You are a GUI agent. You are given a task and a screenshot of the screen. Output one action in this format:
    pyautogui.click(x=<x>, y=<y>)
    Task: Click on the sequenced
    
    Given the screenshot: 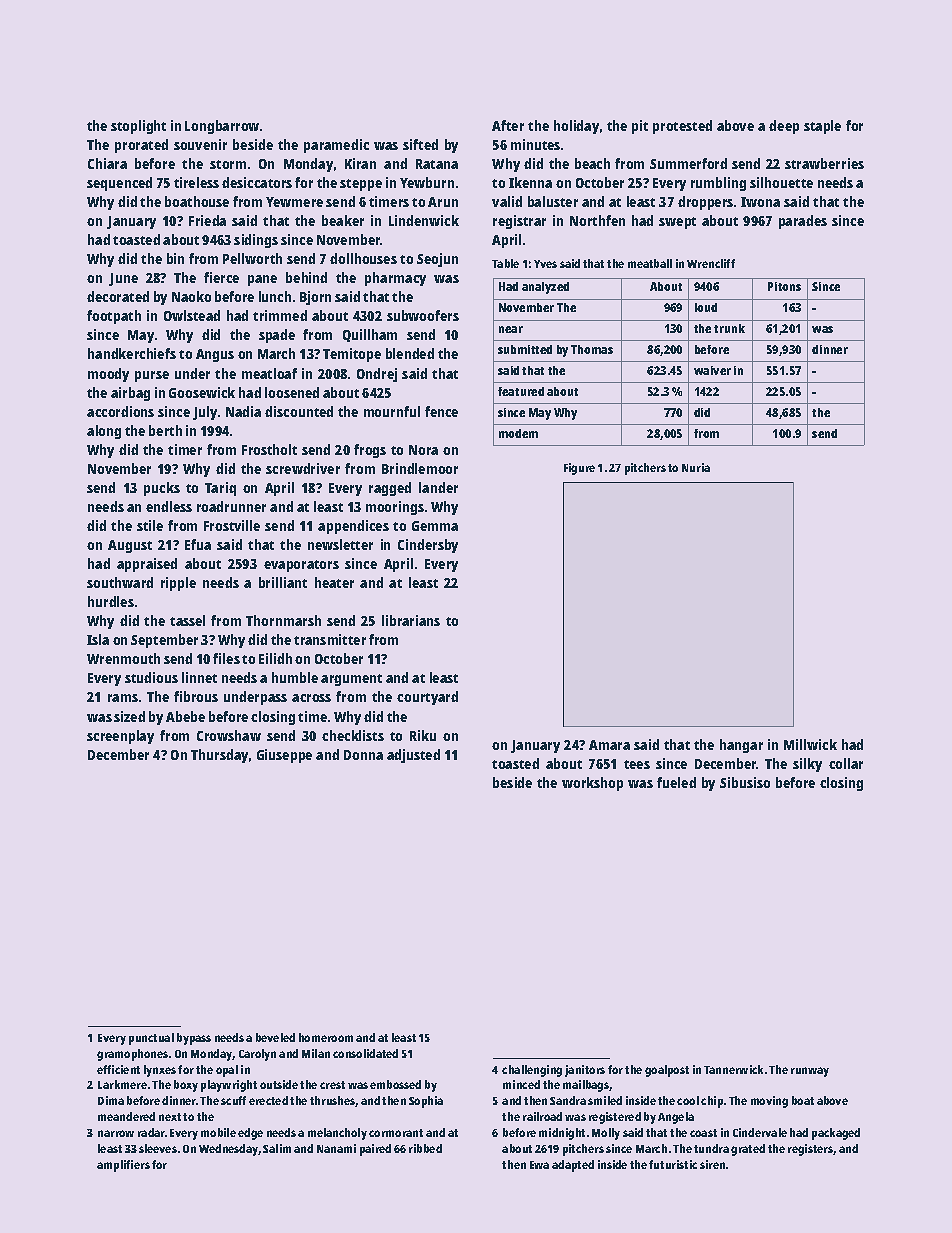 What is the action you would take?
    pyautogui.click(x=119, y=184)
